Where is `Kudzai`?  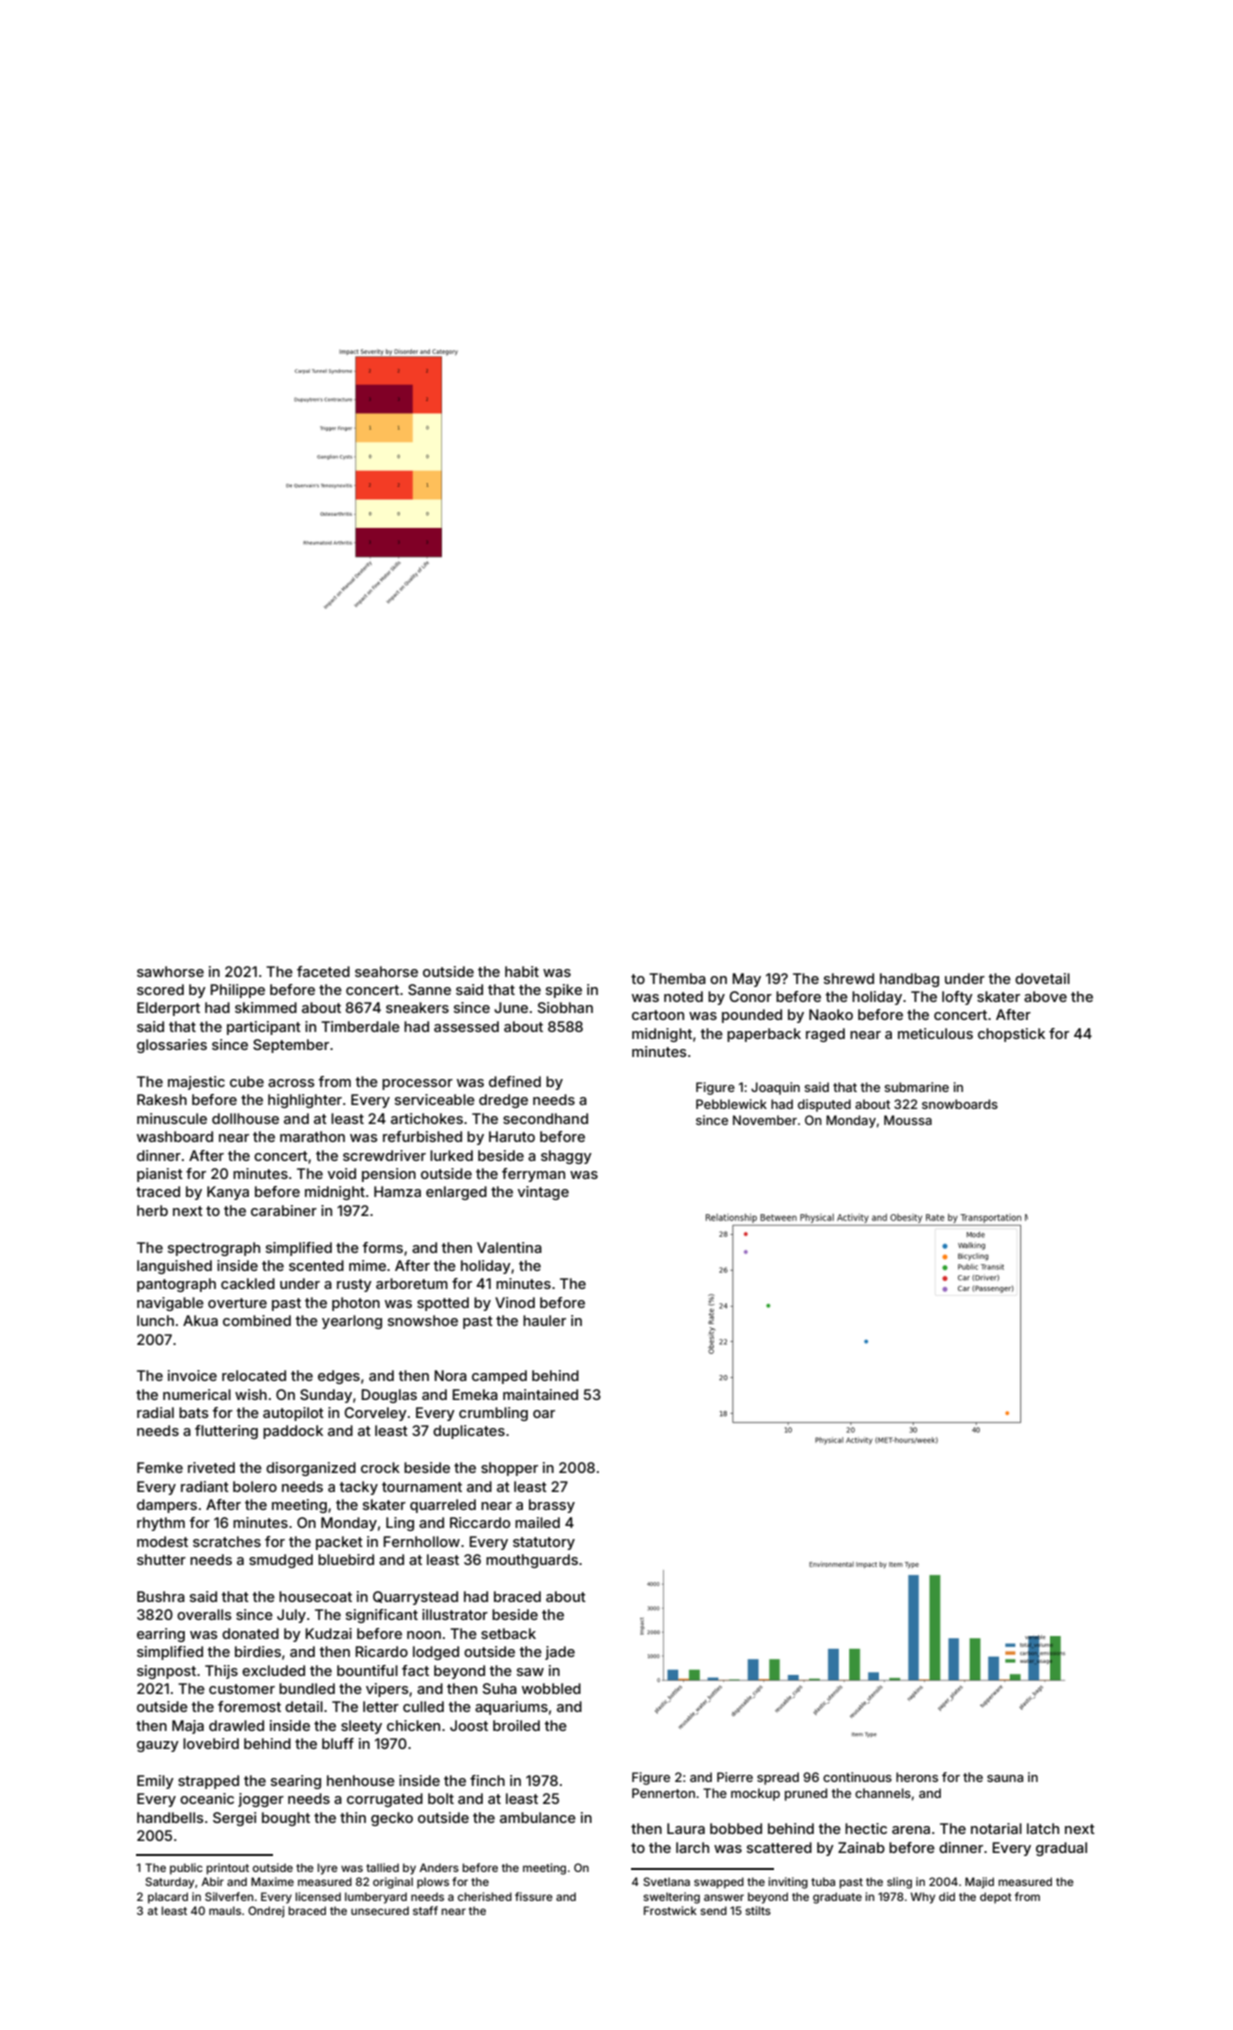 Kudzai is located at coordinates (328, 1633).
